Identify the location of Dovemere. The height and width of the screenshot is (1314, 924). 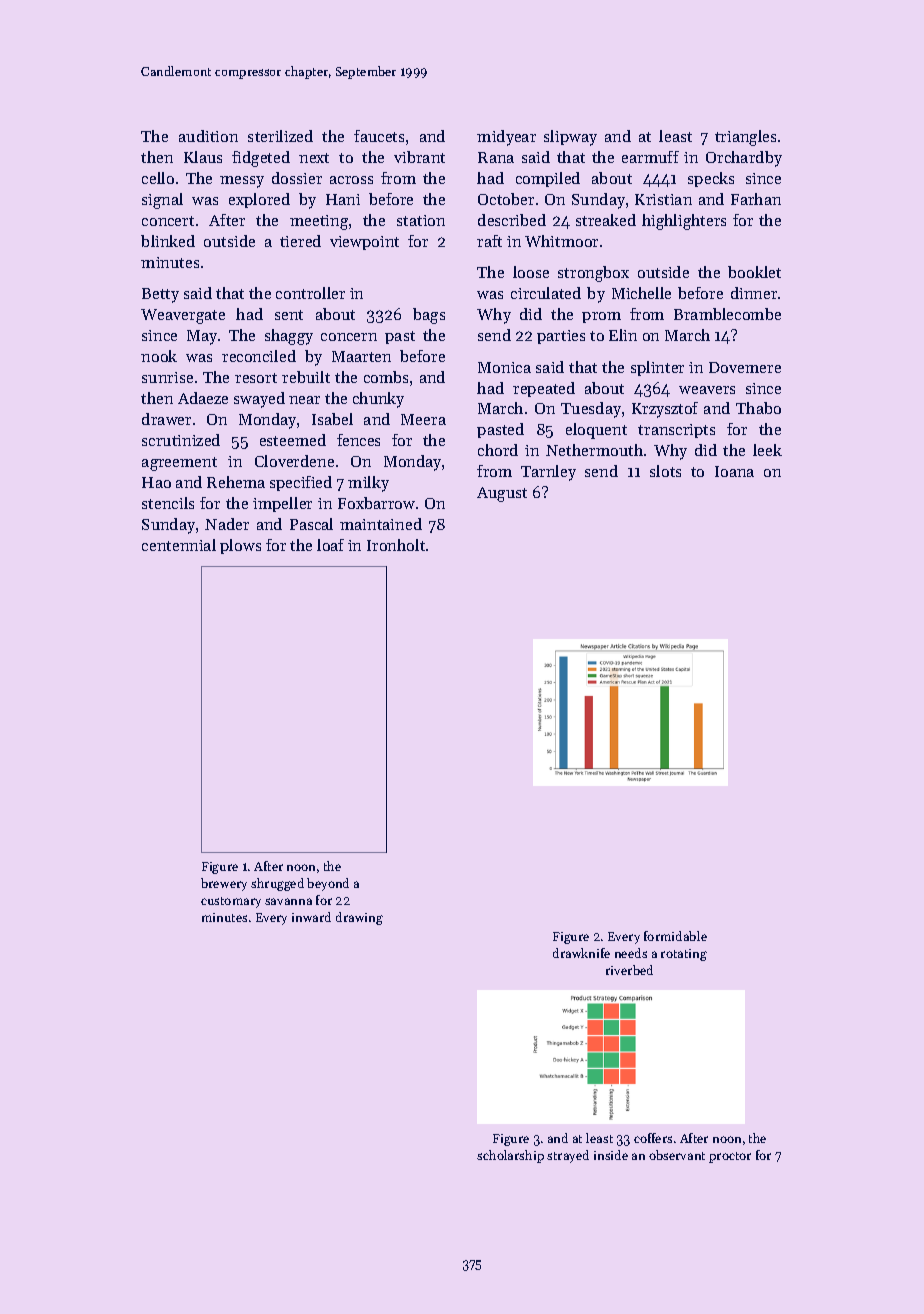
(745, 367).
